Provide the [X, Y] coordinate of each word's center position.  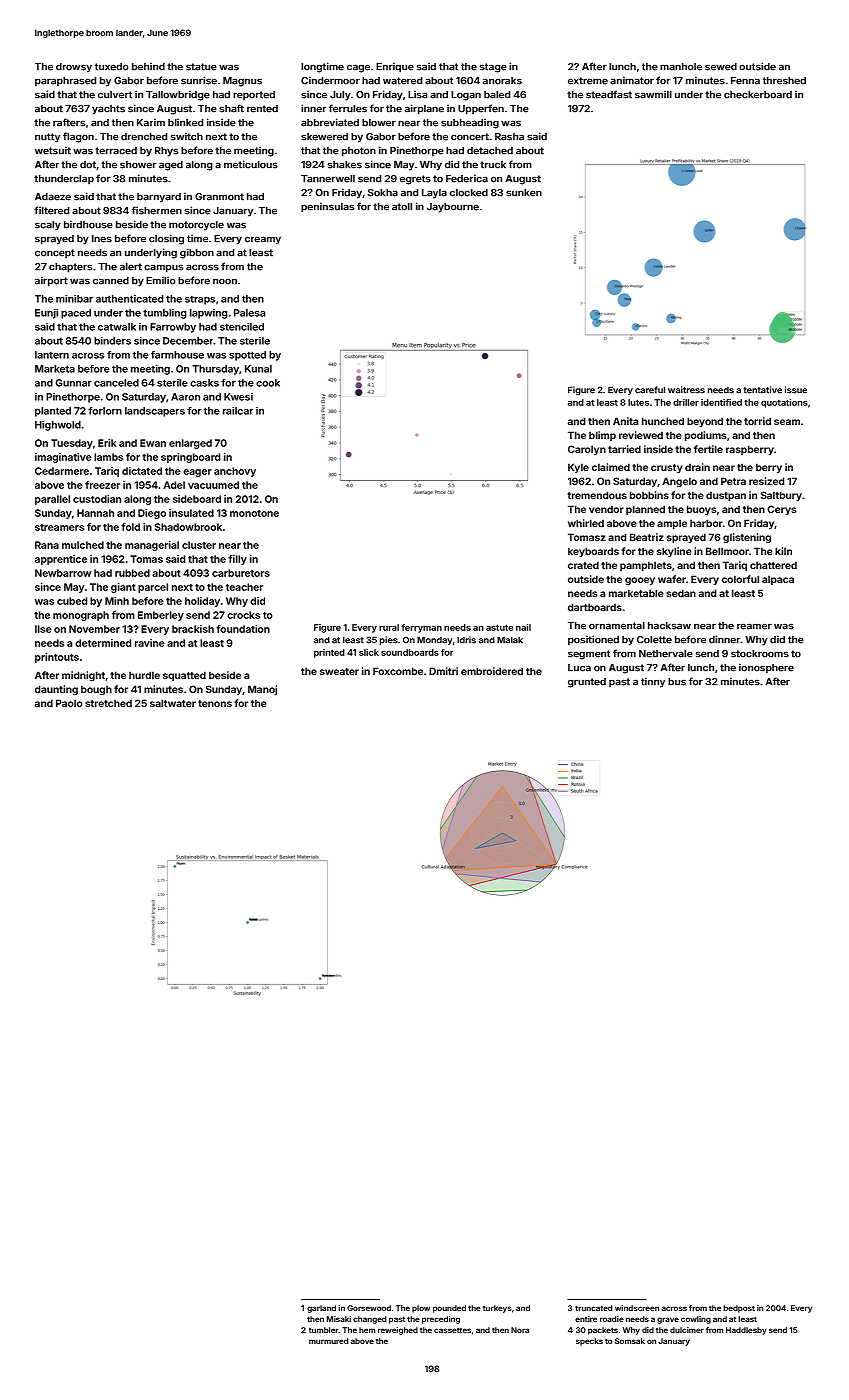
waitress [686, 390]
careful [650, 390]
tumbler [324, 1330]
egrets [415, 180]
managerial [152, 546]
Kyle [578, 468]
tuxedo [112, 67]
